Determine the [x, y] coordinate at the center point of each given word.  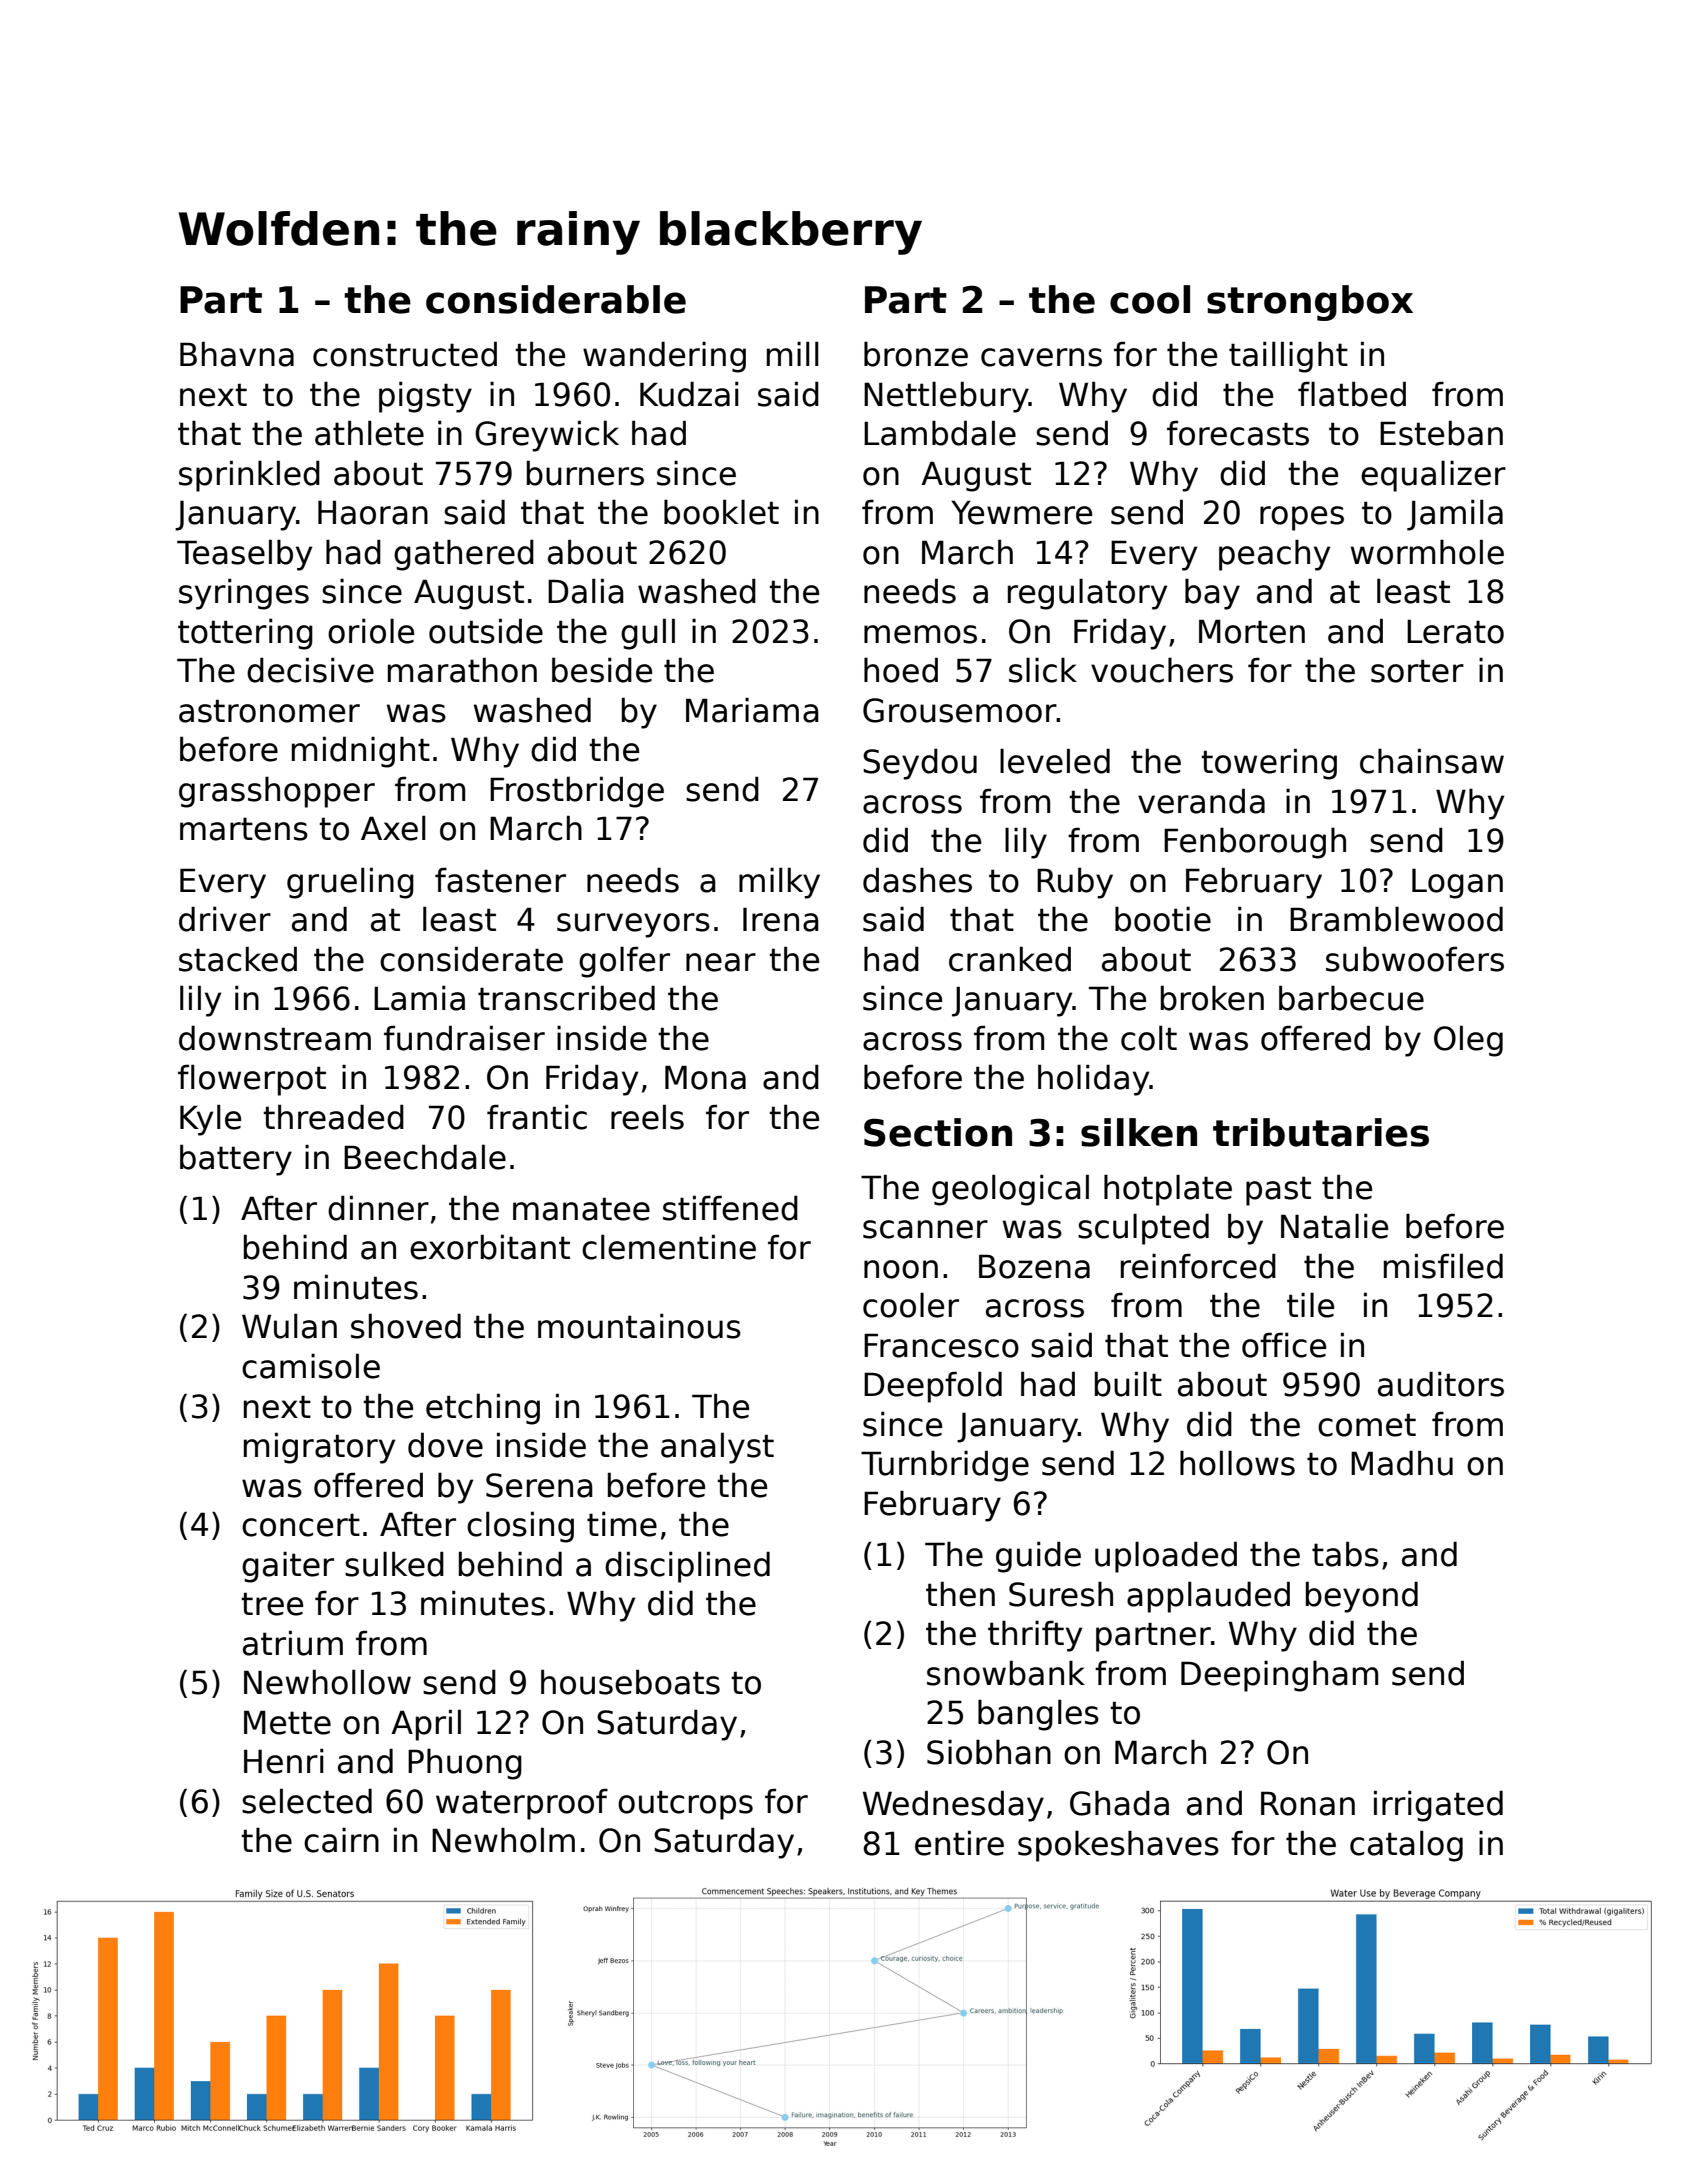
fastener [500, 880]
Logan [1457, 884]
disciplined [687, 1567]
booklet [721, 512]
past [1278, 1191]
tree [272, 1604]
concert [301, 1525]
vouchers [1162, 670]
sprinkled [249, 476]
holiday [1093, 1080]
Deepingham [1279, 1676]
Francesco [941, 1345]
